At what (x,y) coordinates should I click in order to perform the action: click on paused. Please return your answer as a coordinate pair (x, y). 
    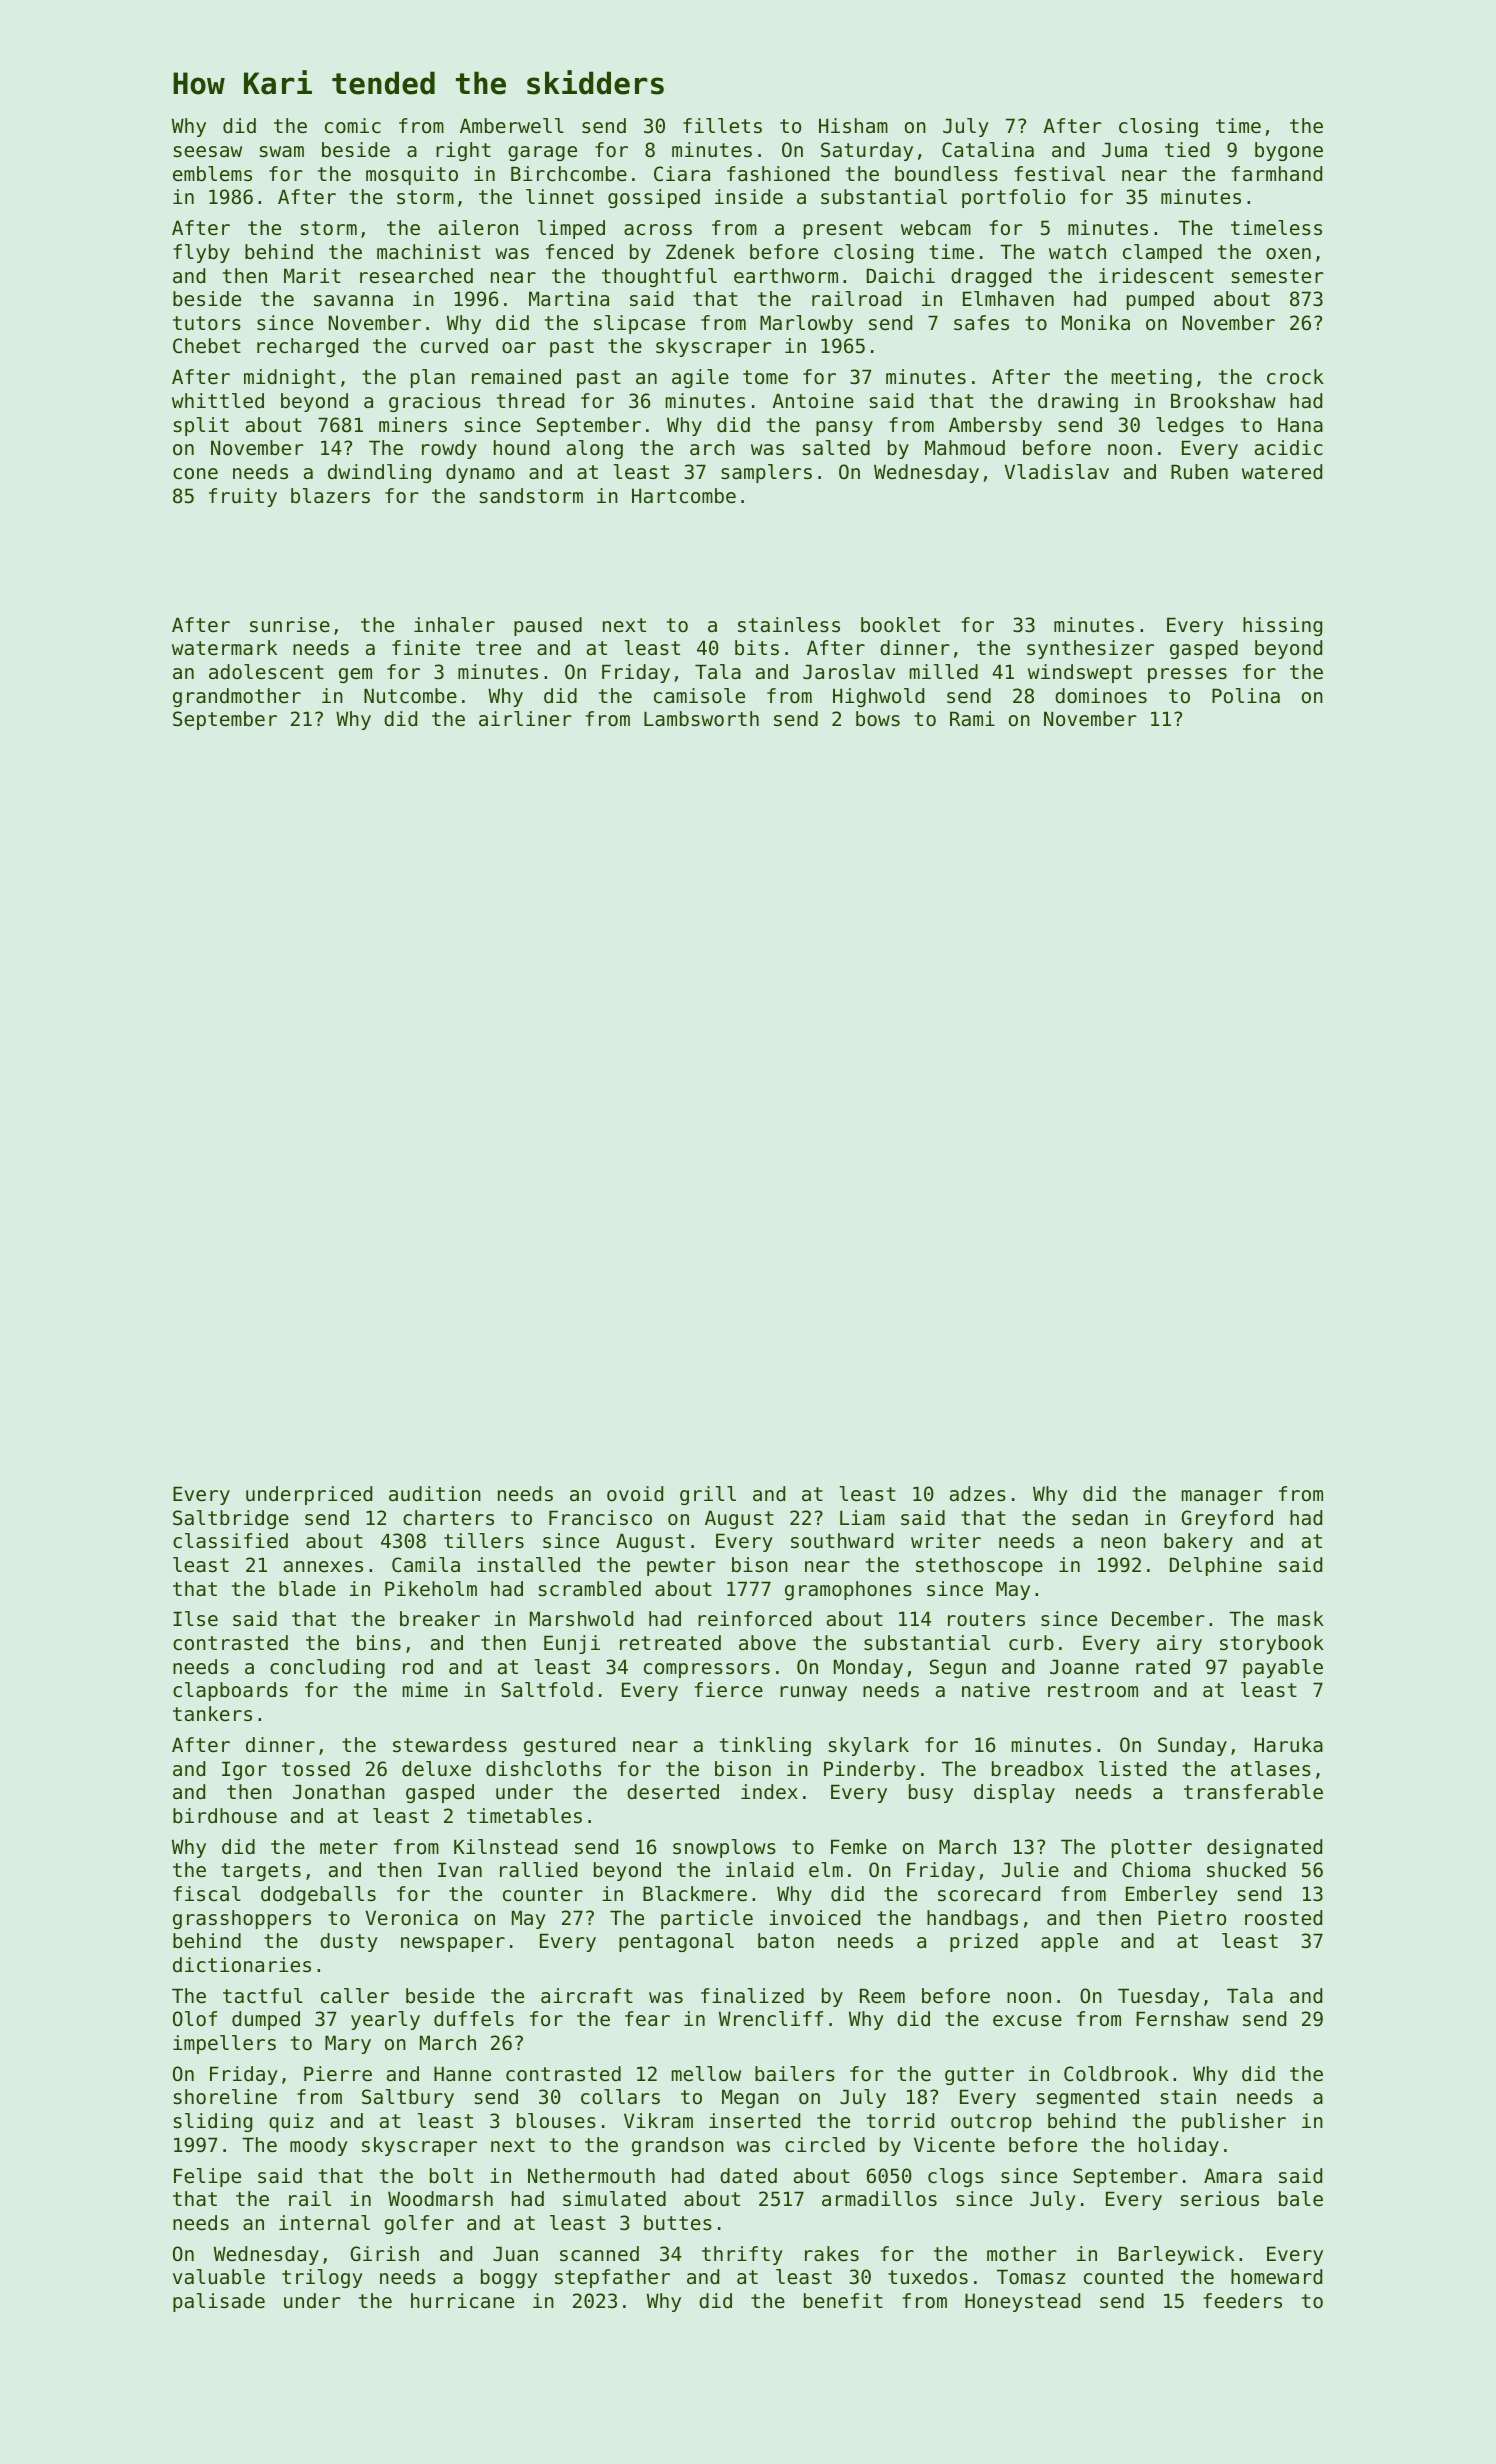
    Looking at the image, I should click on (548, 626).
